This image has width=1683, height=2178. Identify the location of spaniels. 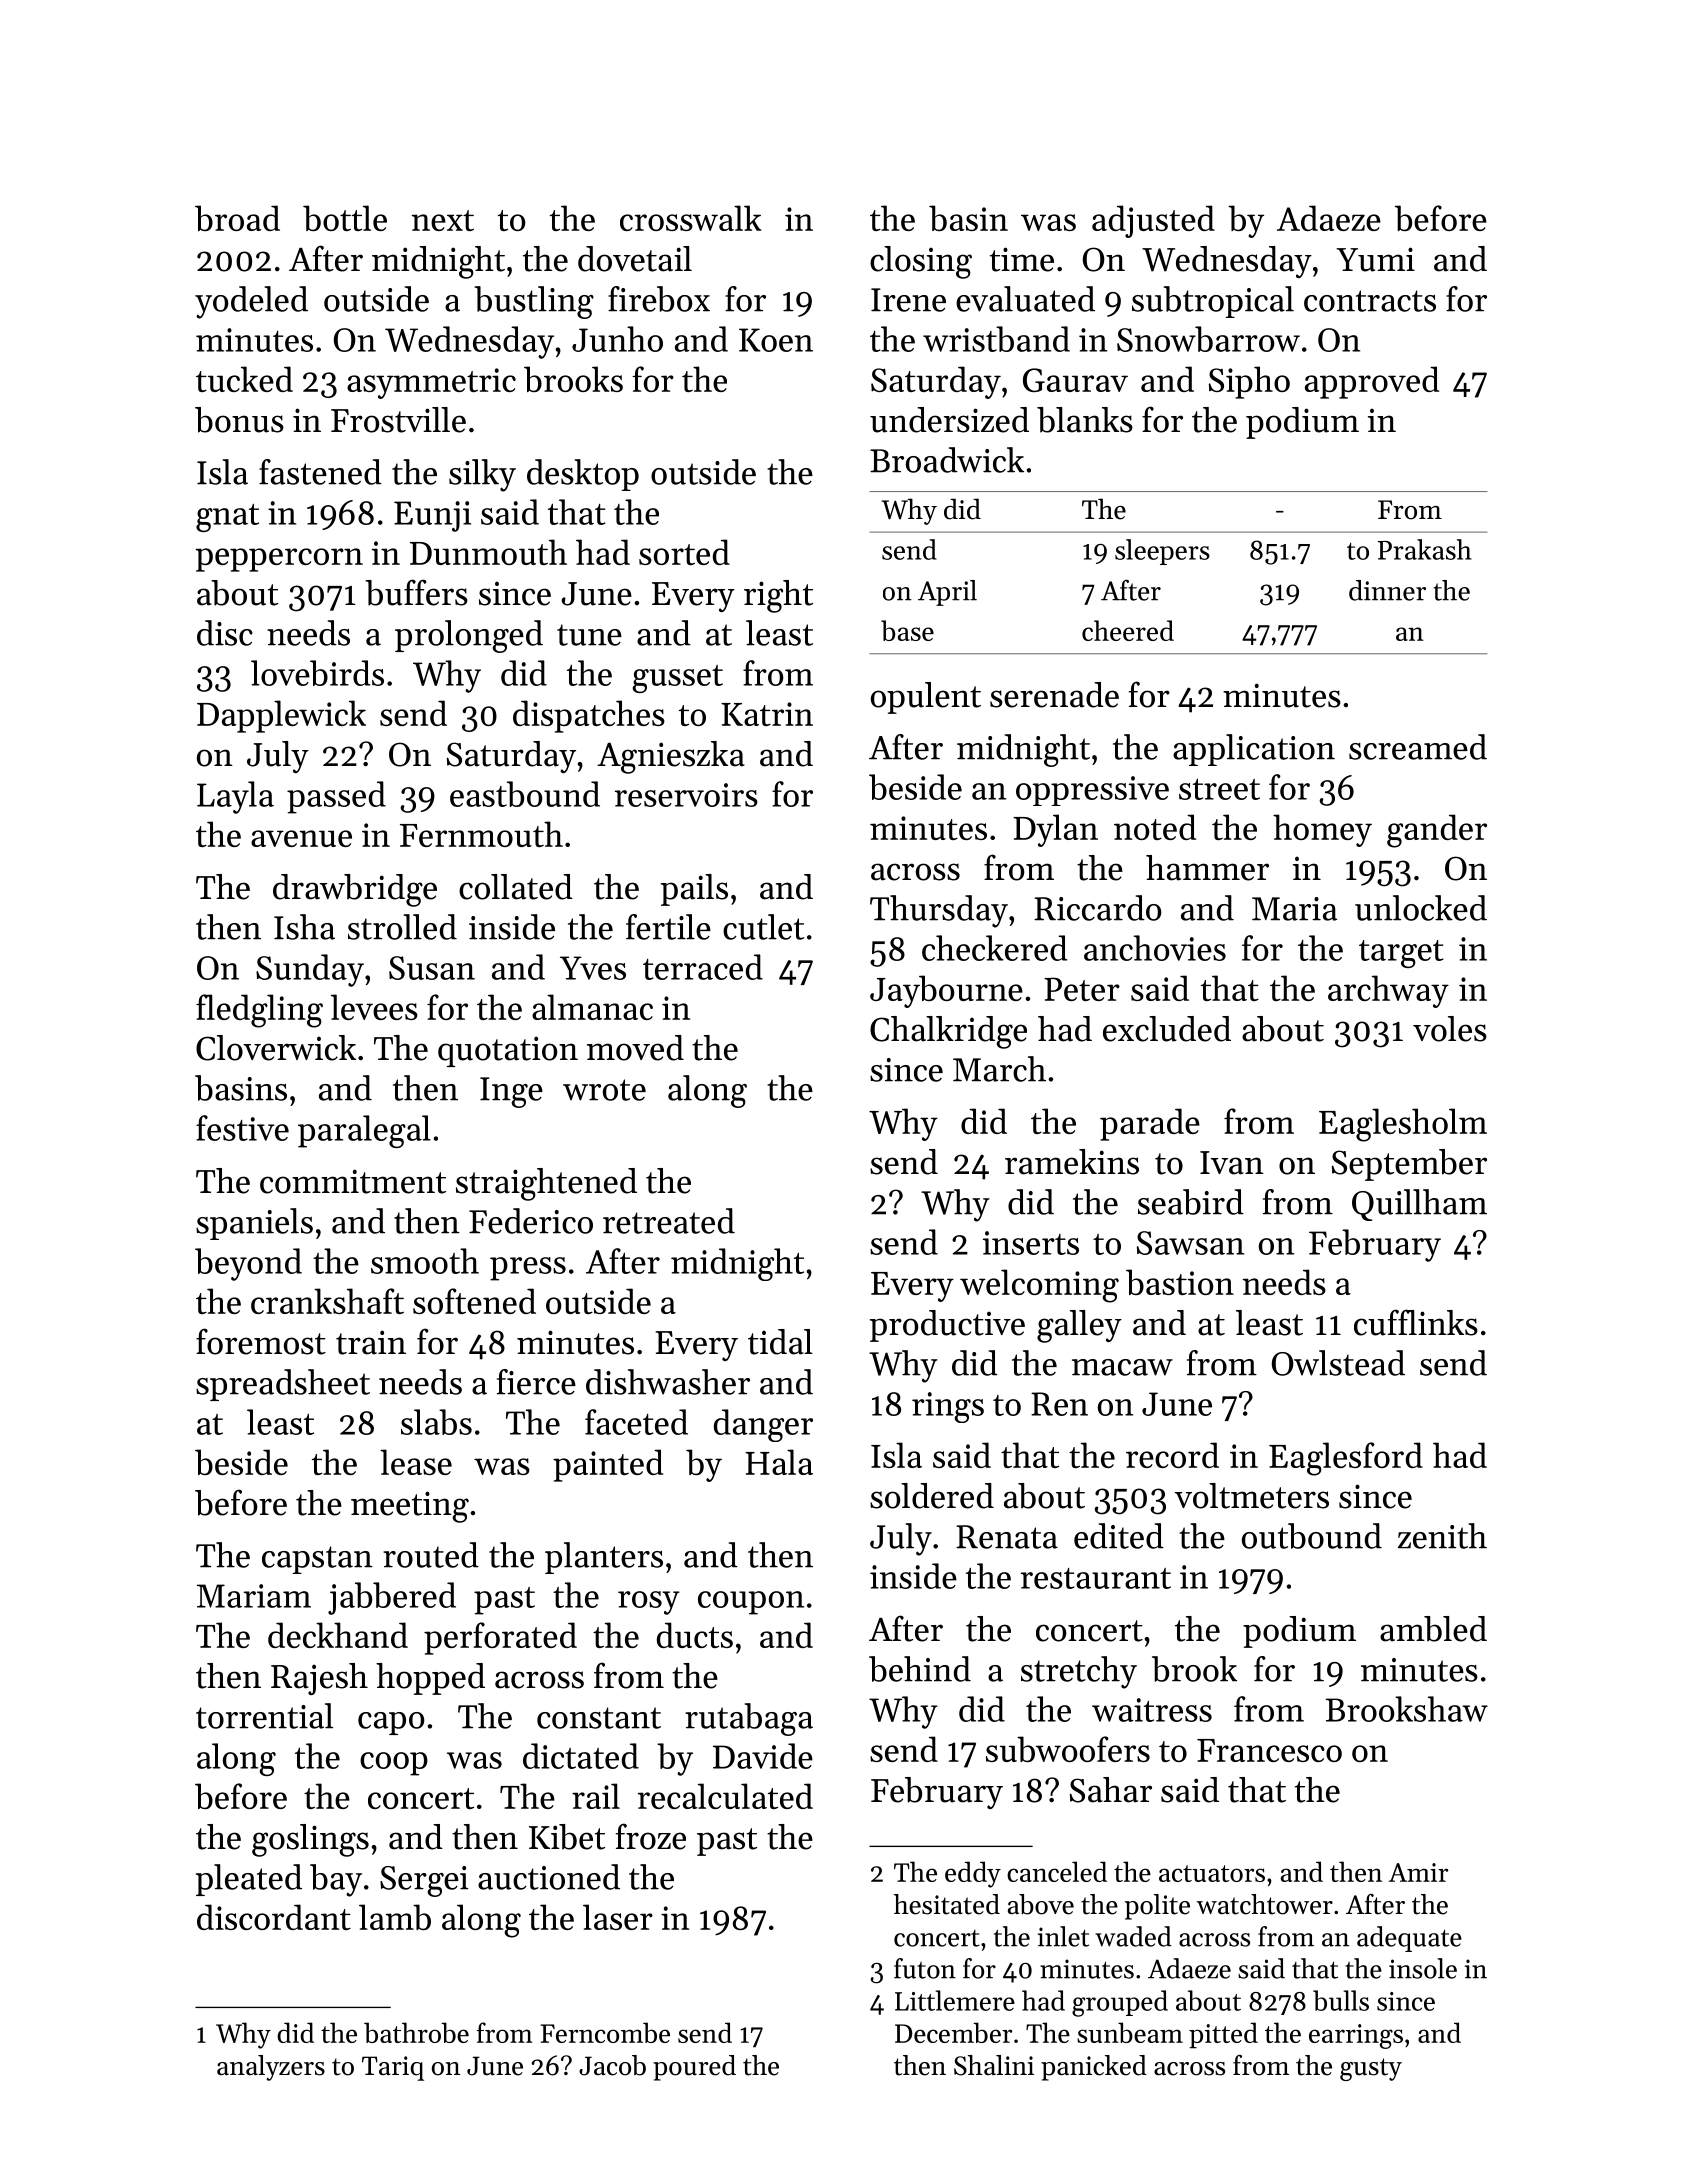
(254, 1224).
